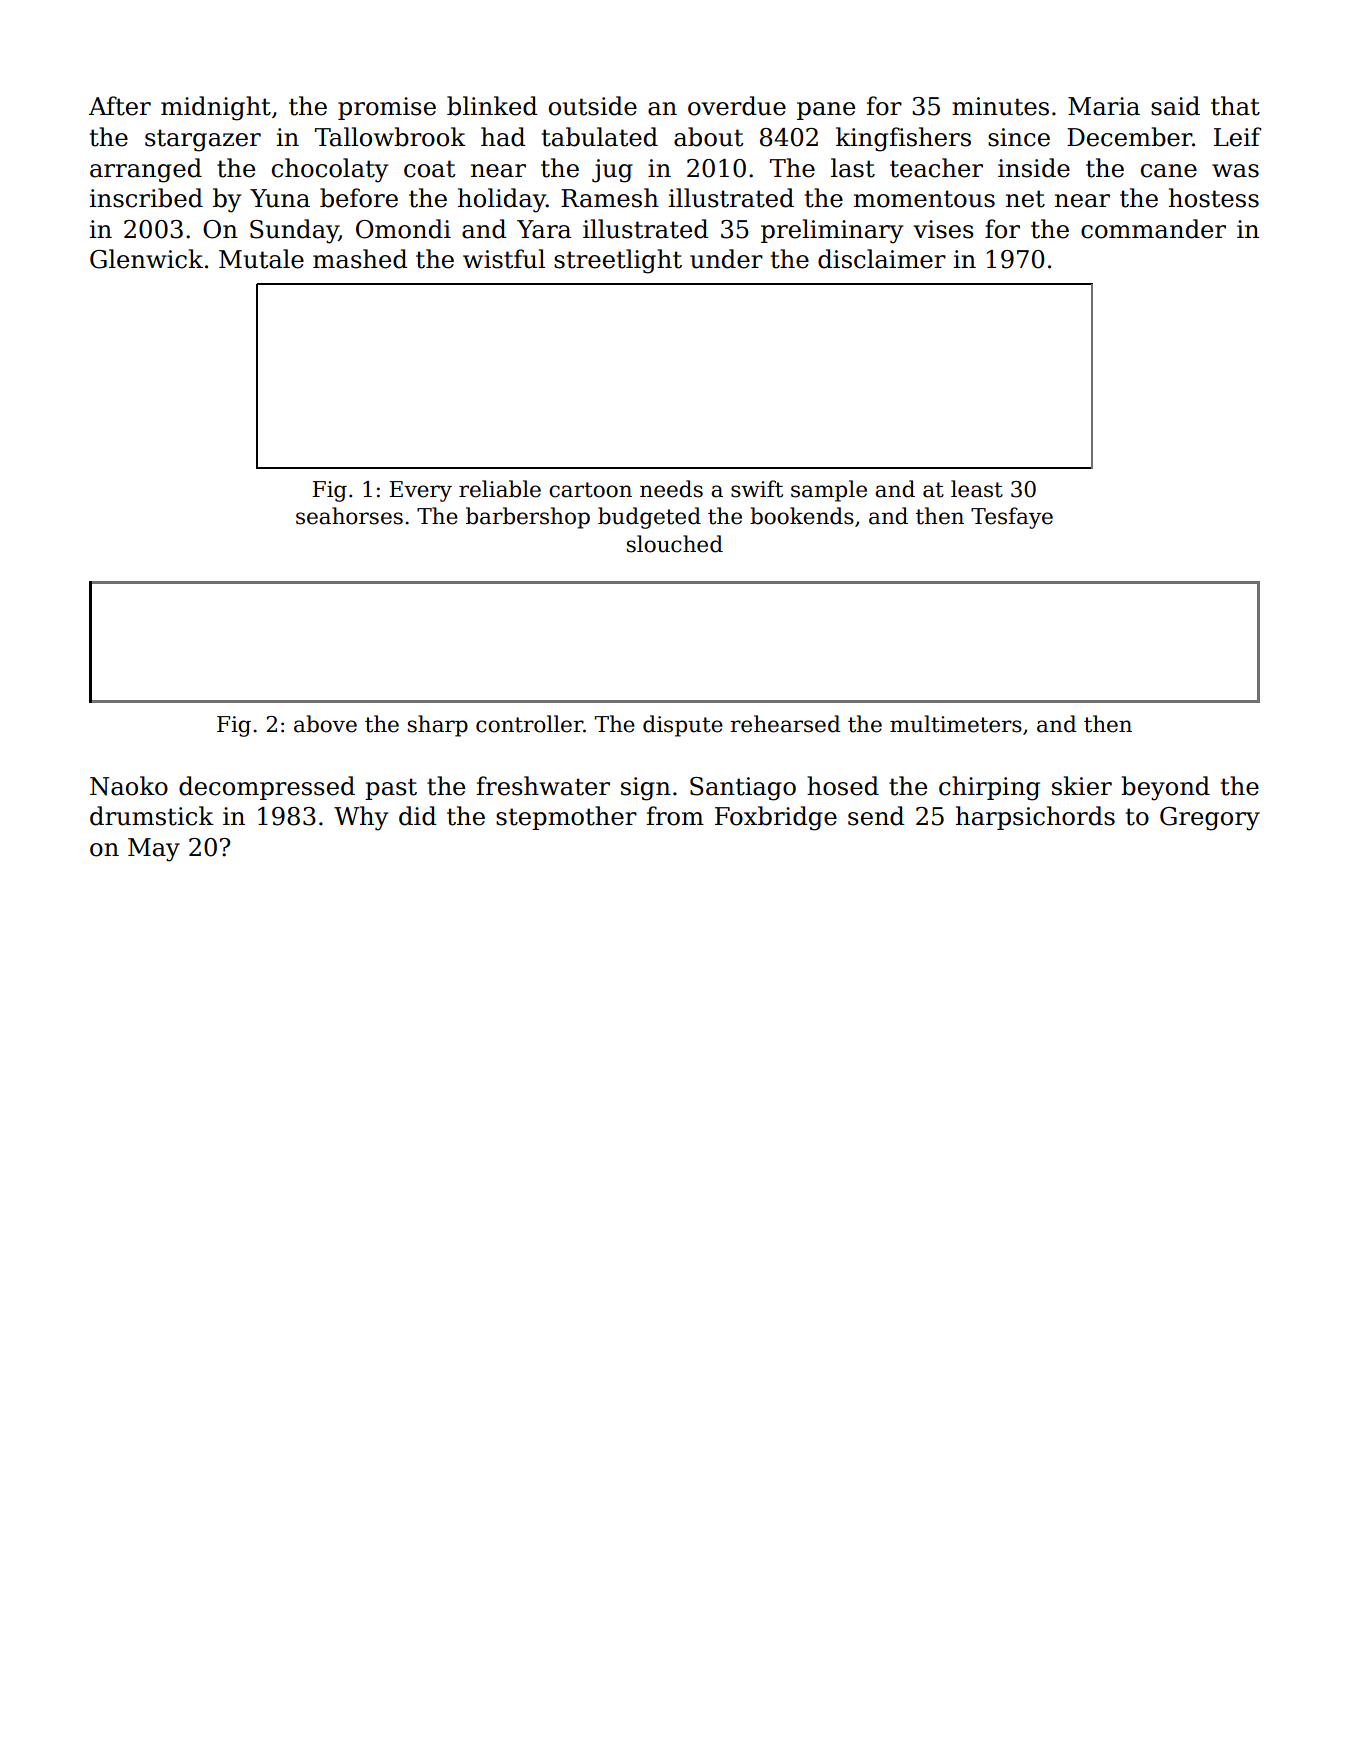  I want to click on beyond, so click(1165, 788).
